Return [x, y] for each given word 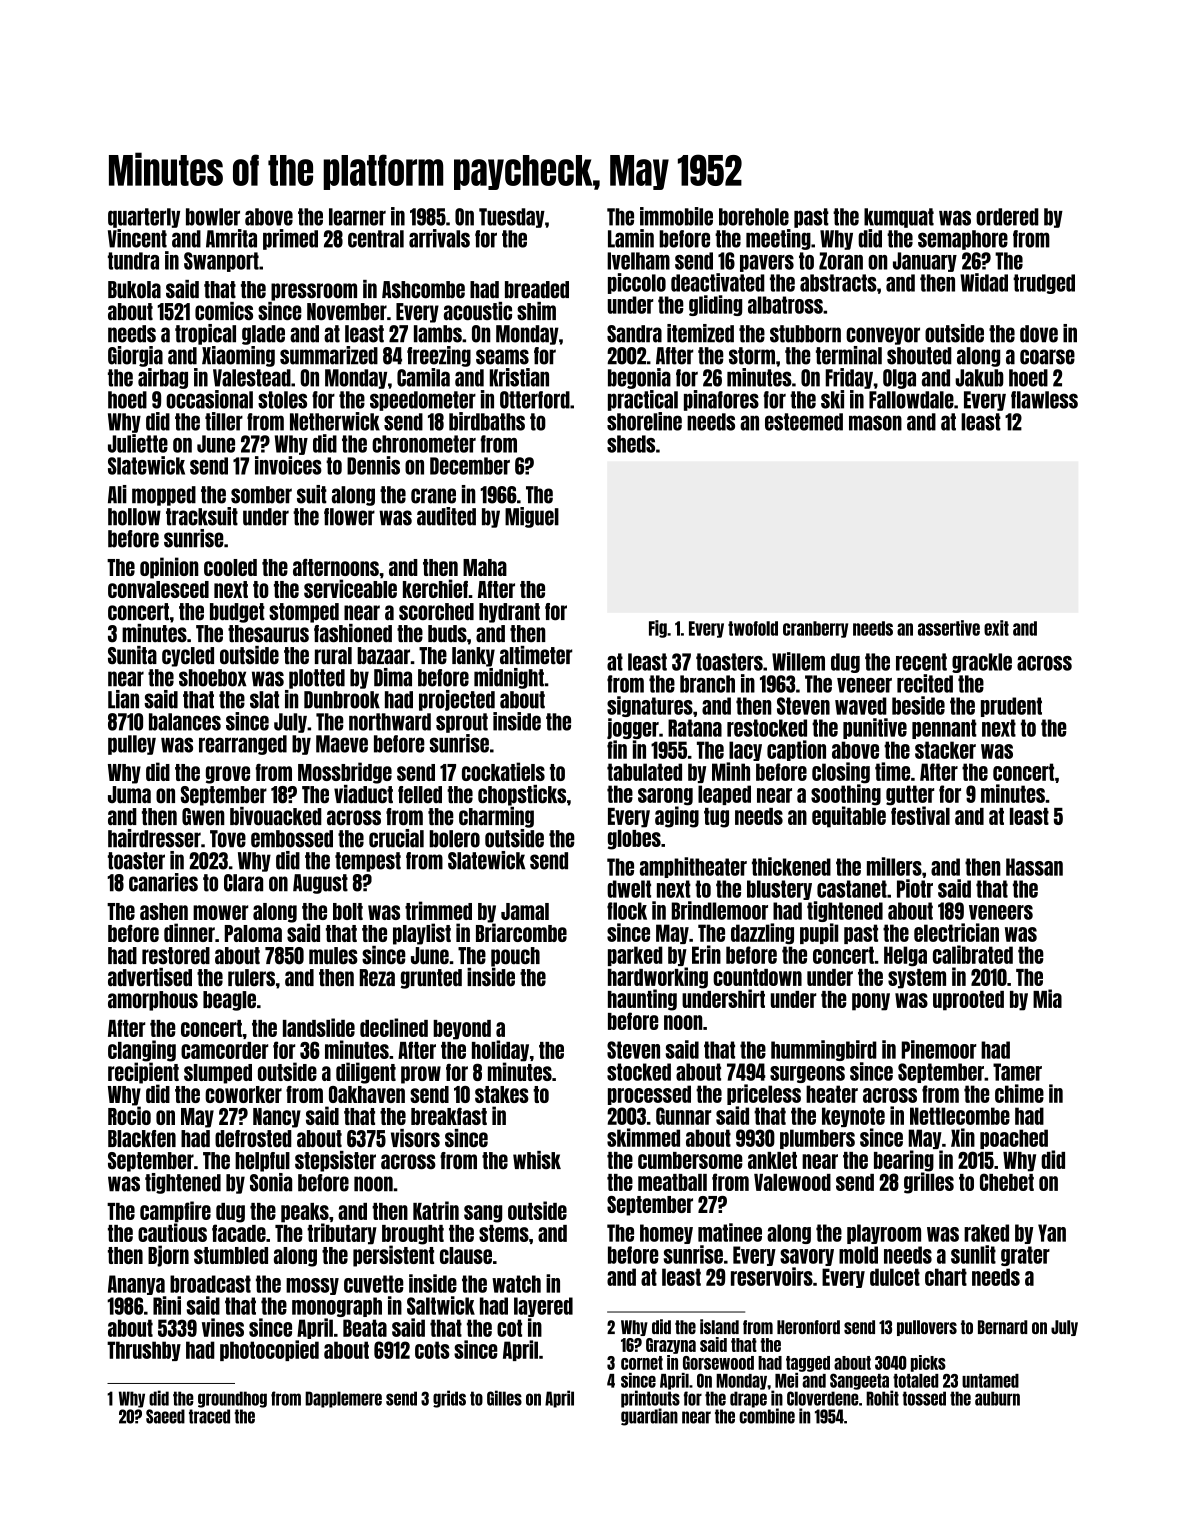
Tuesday [512, 218]
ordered [1007, 217]
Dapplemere [343, 1399]
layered [543, 1307]
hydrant [509, 613]
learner [357, 217]
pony [871, 1002]
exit [996, 628]
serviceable [350, 588]
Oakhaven [367, 1094]
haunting [642, 1000]
